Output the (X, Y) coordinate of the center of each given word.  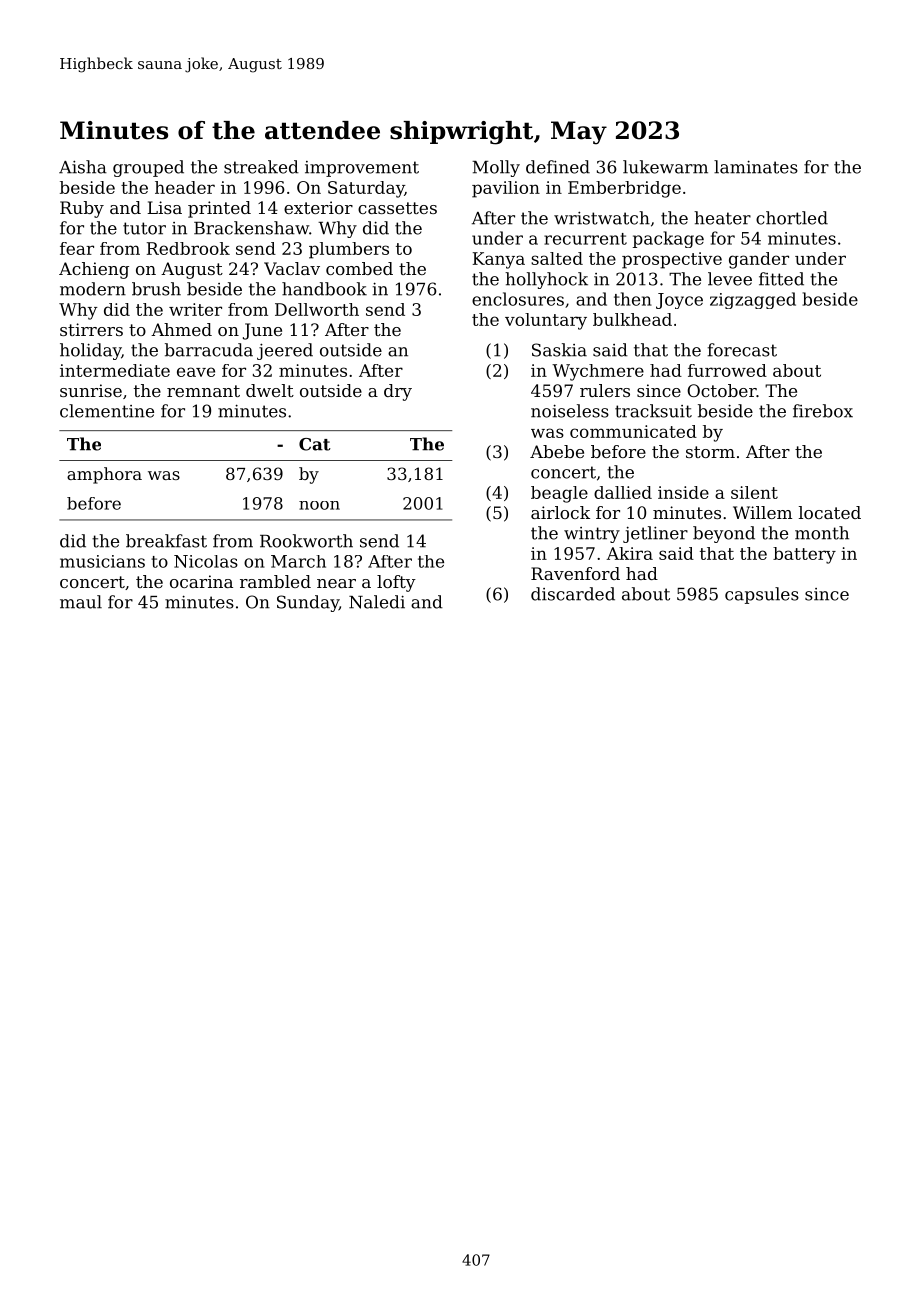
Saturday (366, 189)
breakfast (166, 541)
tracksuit (653, 411)
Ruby (82, 209)
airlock (560, 512)
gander (759, 260)
